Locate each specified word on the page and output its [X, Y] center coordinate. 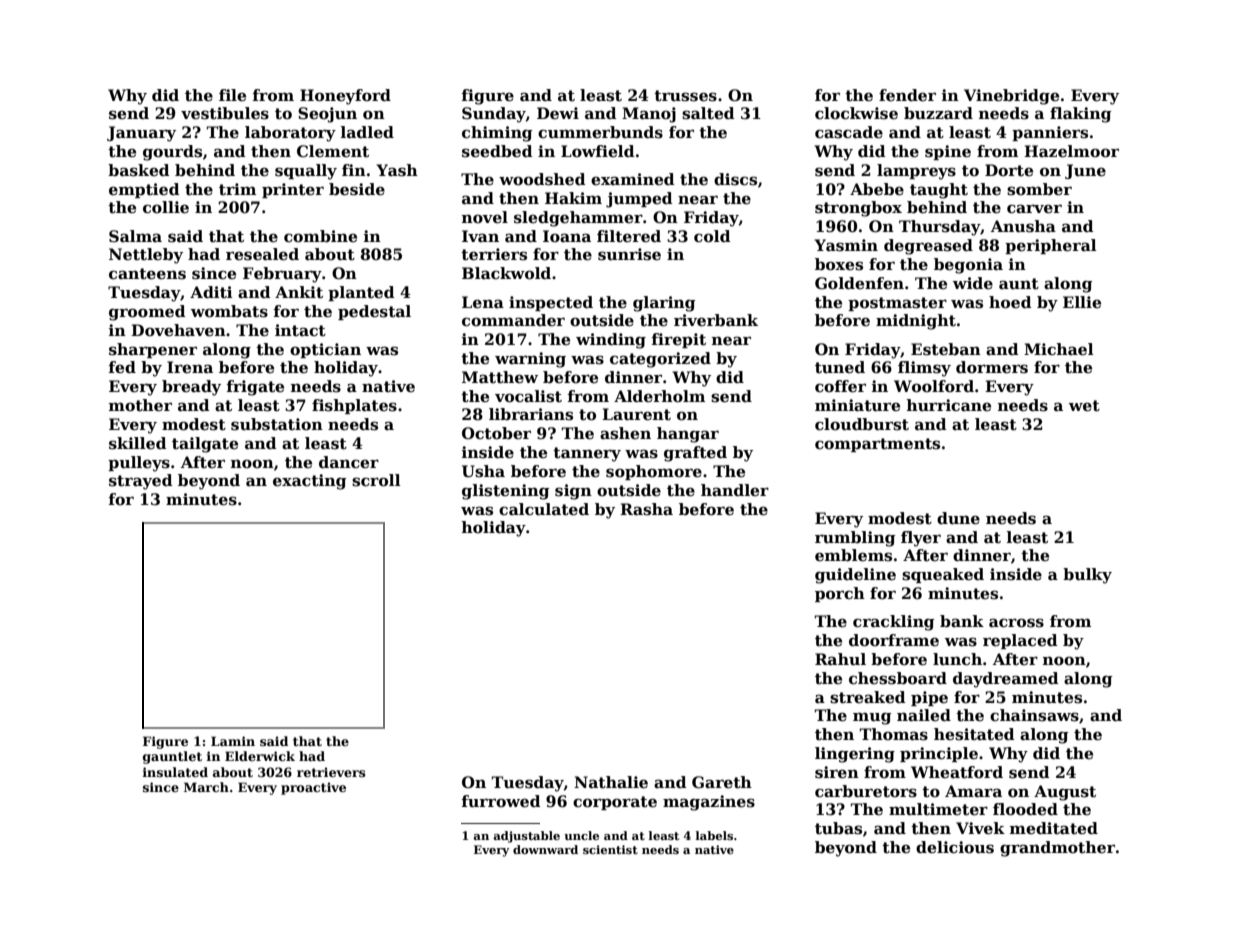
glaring [664, 304]
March [206, 787]
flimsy [924, 369]
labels [714, 835]
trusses [685, 96]
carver [1034, 209]
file [232, 95]
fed [122, 367]
